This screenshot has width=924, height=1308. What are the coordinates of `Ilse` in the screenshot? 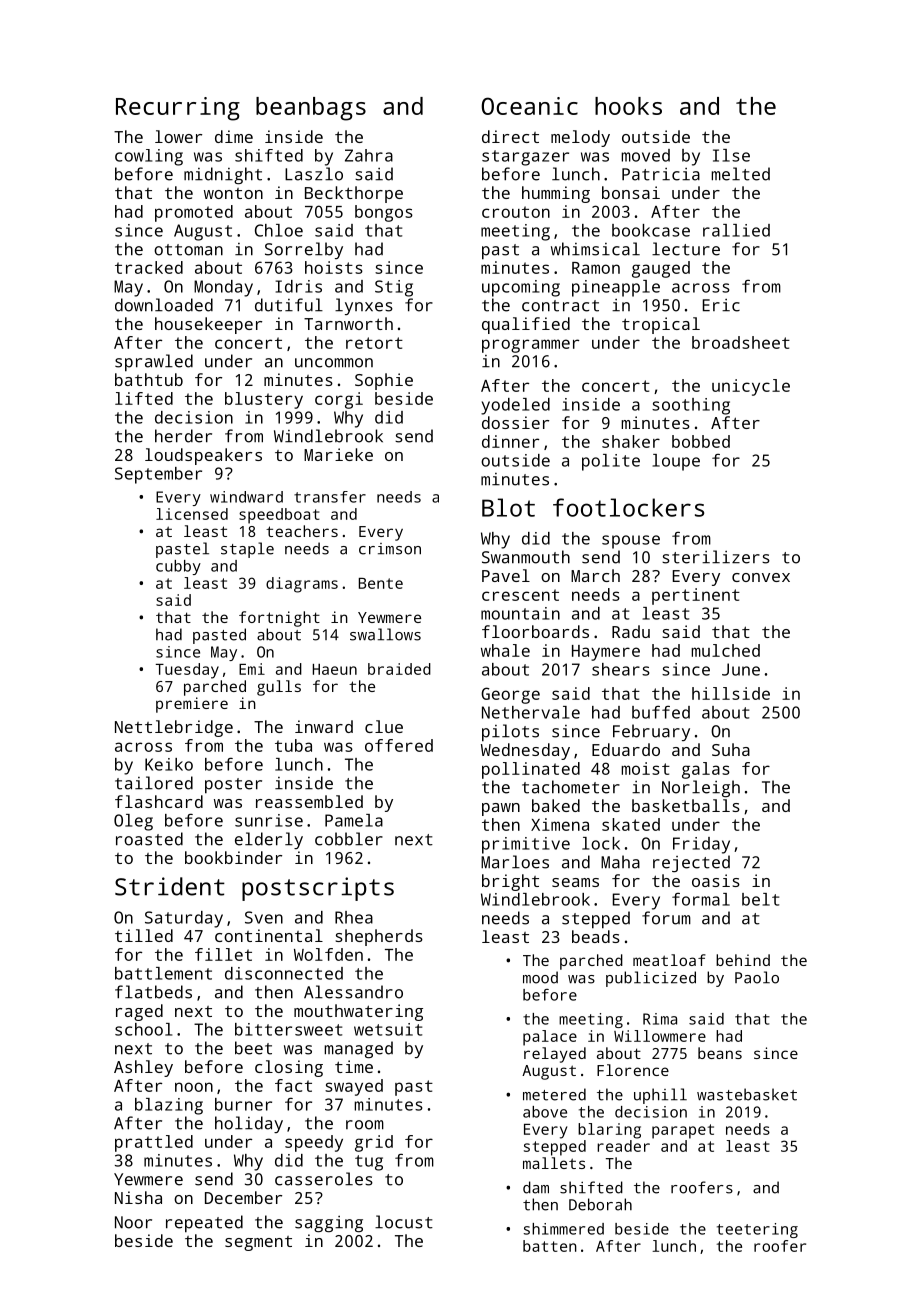 It's located at (731, 155).
